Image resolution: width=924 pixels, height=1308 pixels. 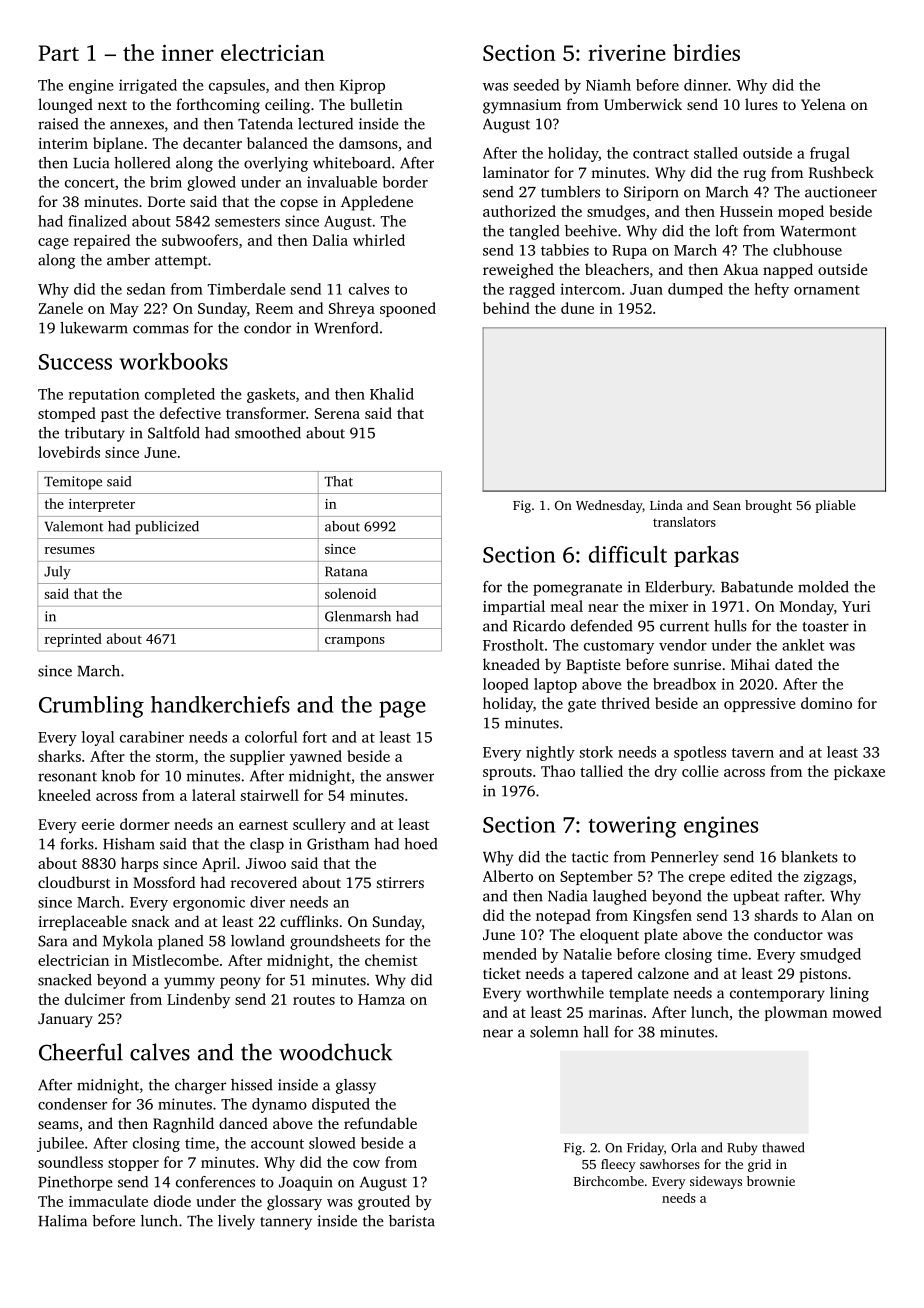 What do you see at coordinates (91, 707) in the screenshot?
I see `Crumbling` at bounding box center [91, 707].
